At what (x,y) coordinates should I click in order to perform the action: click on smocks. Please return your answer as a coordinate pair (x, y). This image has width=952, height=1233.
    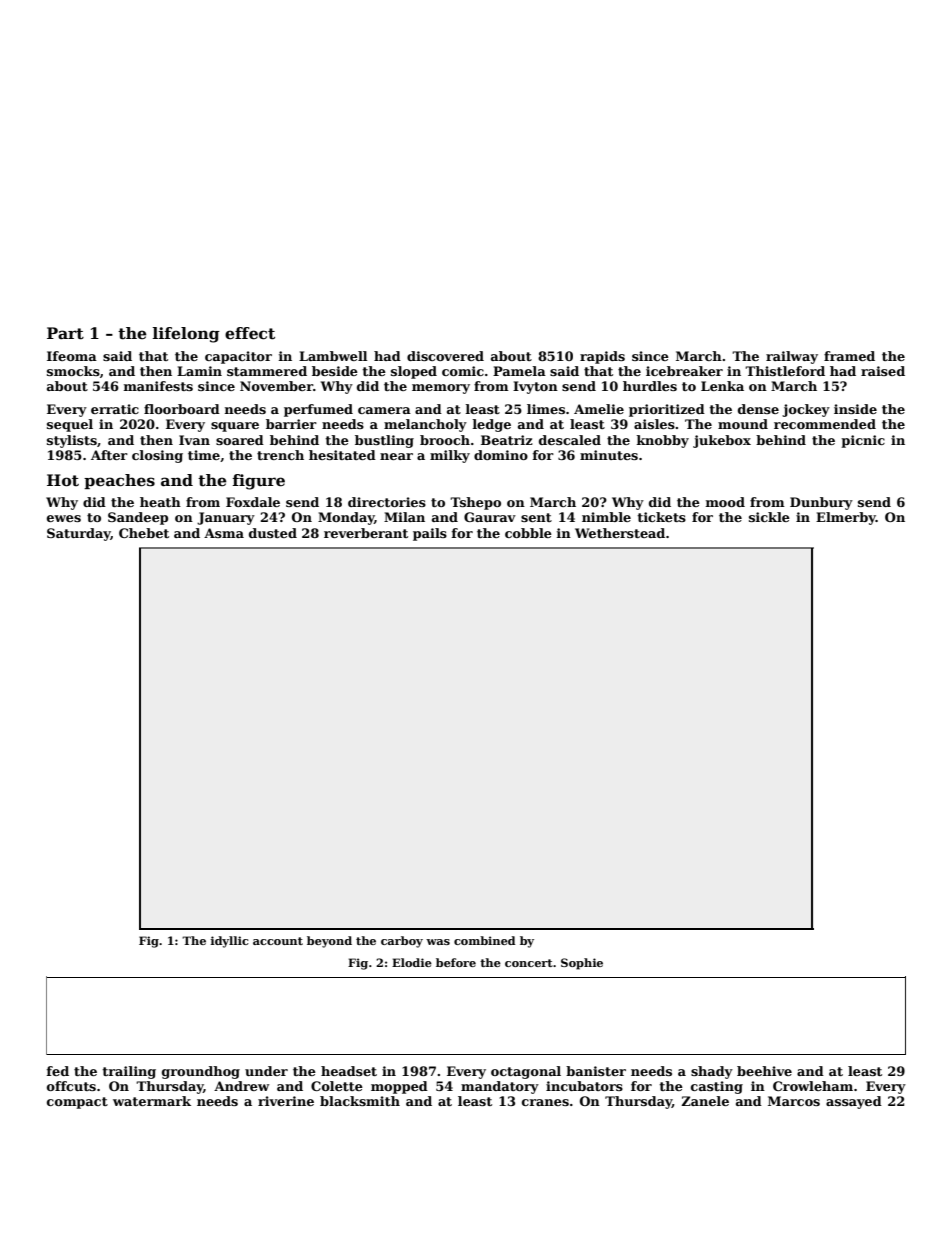
    Looking at the image, I should click on (73, 371).
